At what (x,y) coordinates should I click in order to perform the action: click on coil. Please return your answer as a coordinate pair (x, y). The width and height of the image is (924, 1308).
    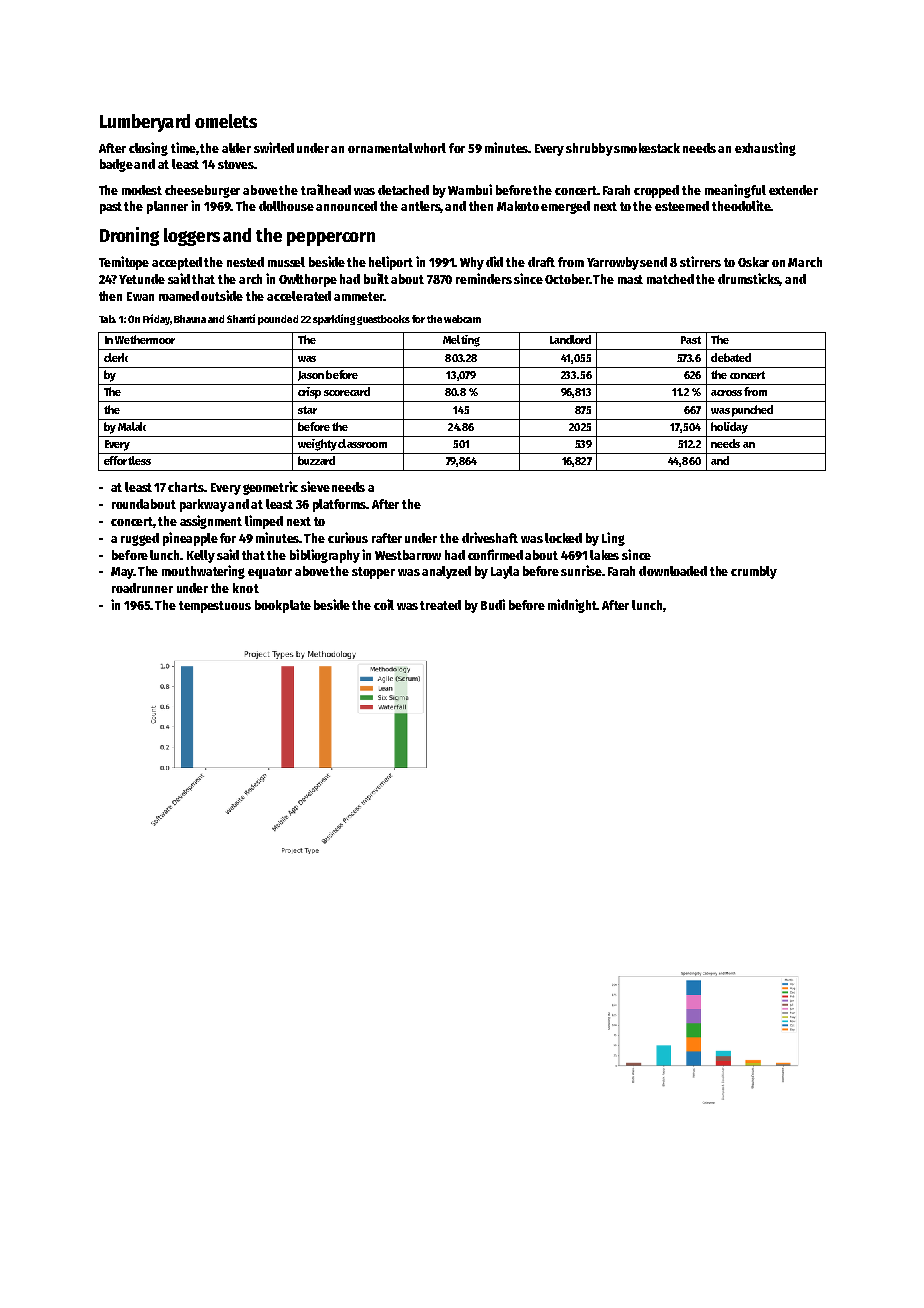
    Looking at the image, I should click on (384, 604).
